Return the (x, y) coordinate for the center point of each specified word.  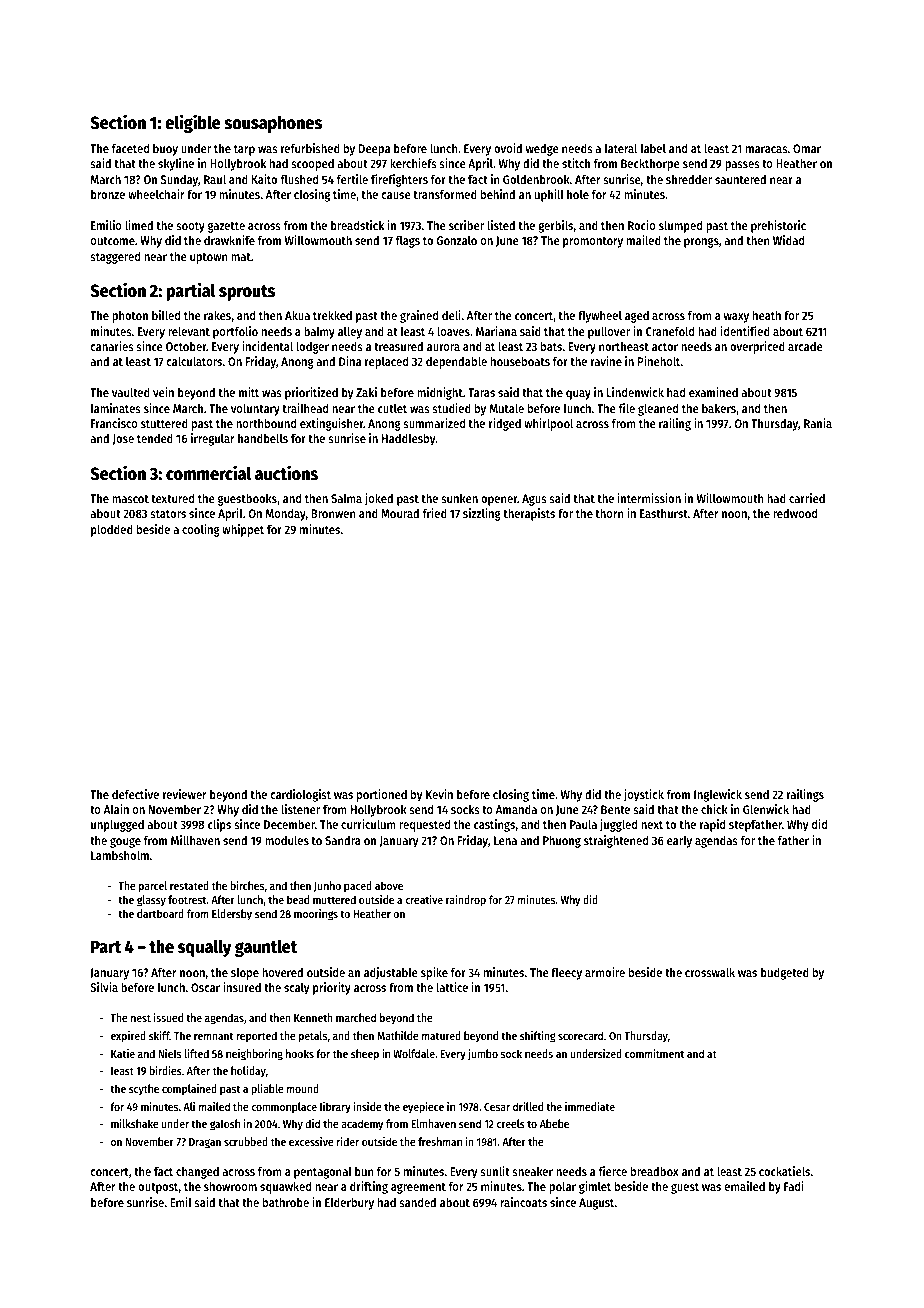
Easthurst (664, 513)
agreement (418, 1188)
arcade (805, 346)
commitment (654, 1053)
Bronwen (333, 513)
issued (168, 1017)
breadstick (357, 225)
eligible (193, 123)
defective (135, 794)
